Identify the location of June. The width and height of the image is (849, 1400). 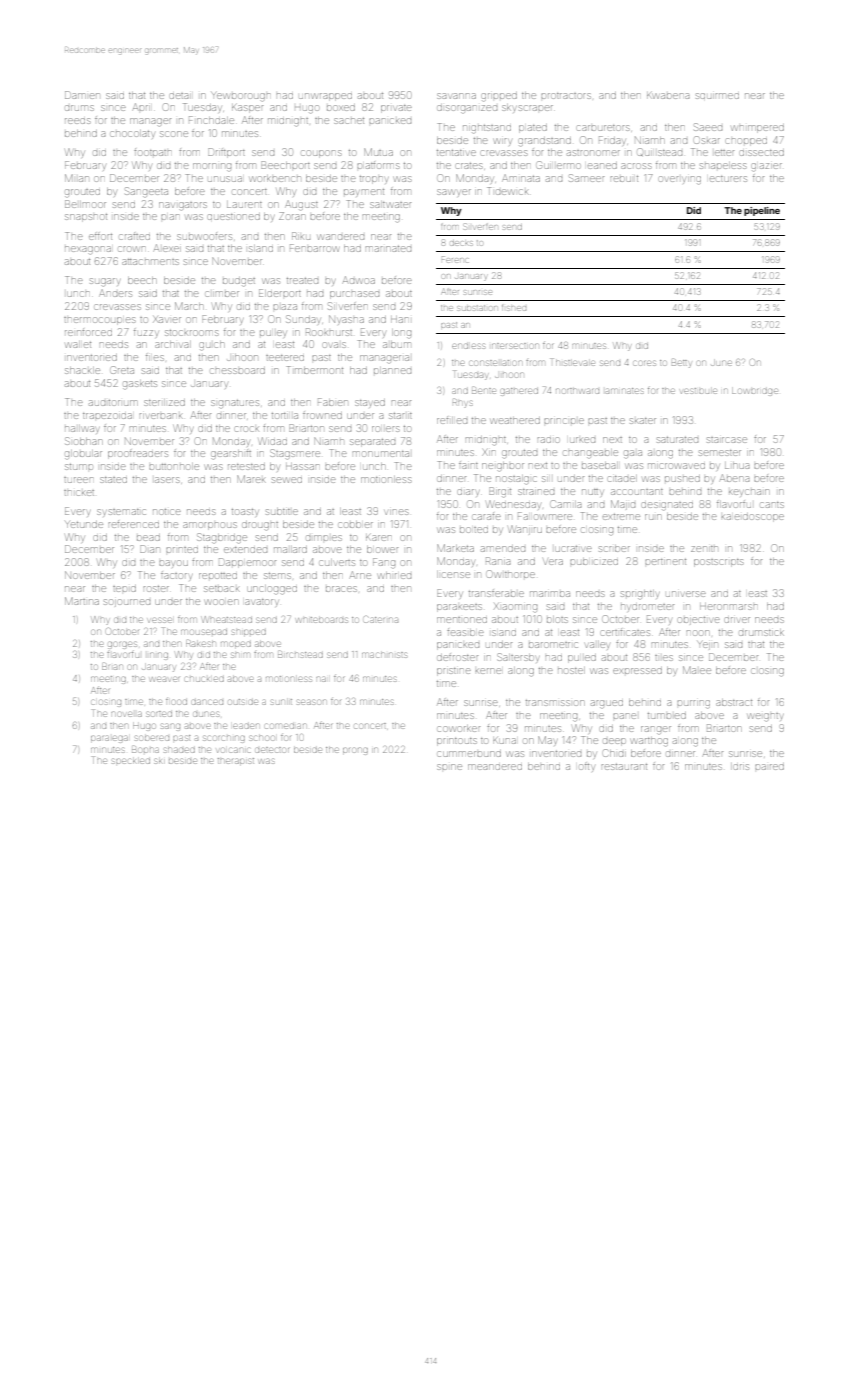
(721, 363).
